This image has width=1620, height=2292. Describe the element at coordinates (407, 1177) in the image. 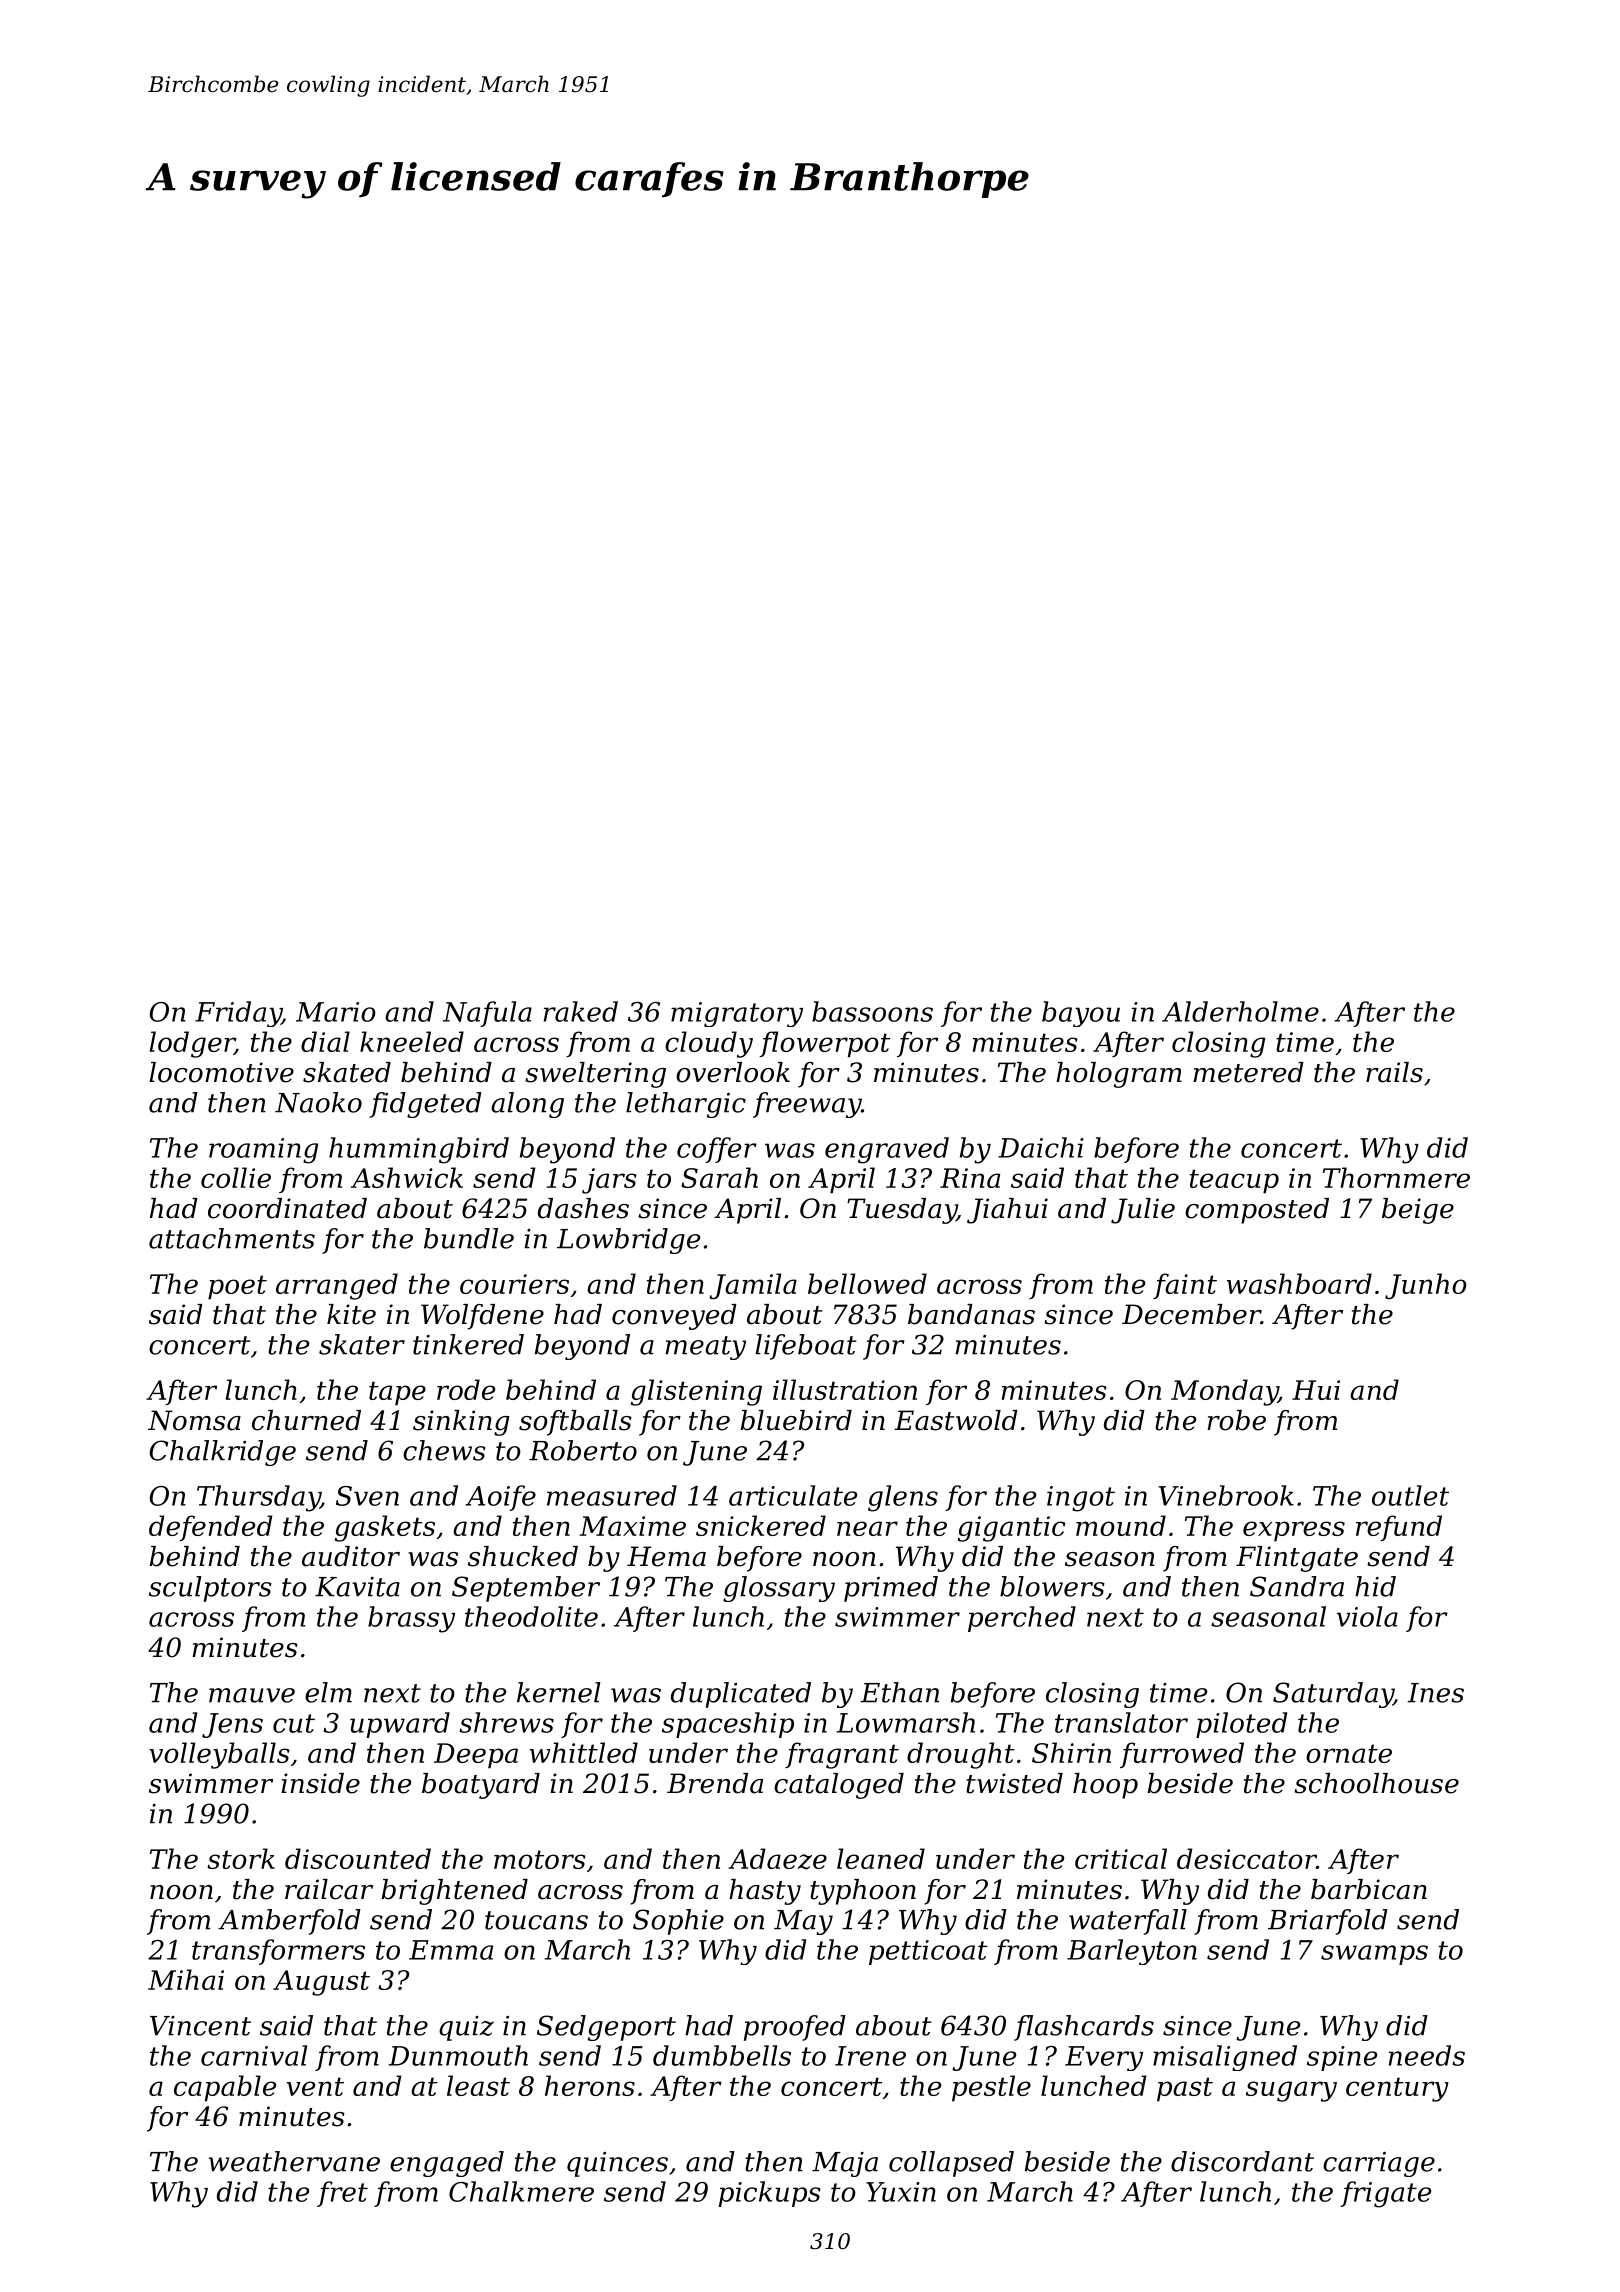

I see `Ashwick` at that location.
